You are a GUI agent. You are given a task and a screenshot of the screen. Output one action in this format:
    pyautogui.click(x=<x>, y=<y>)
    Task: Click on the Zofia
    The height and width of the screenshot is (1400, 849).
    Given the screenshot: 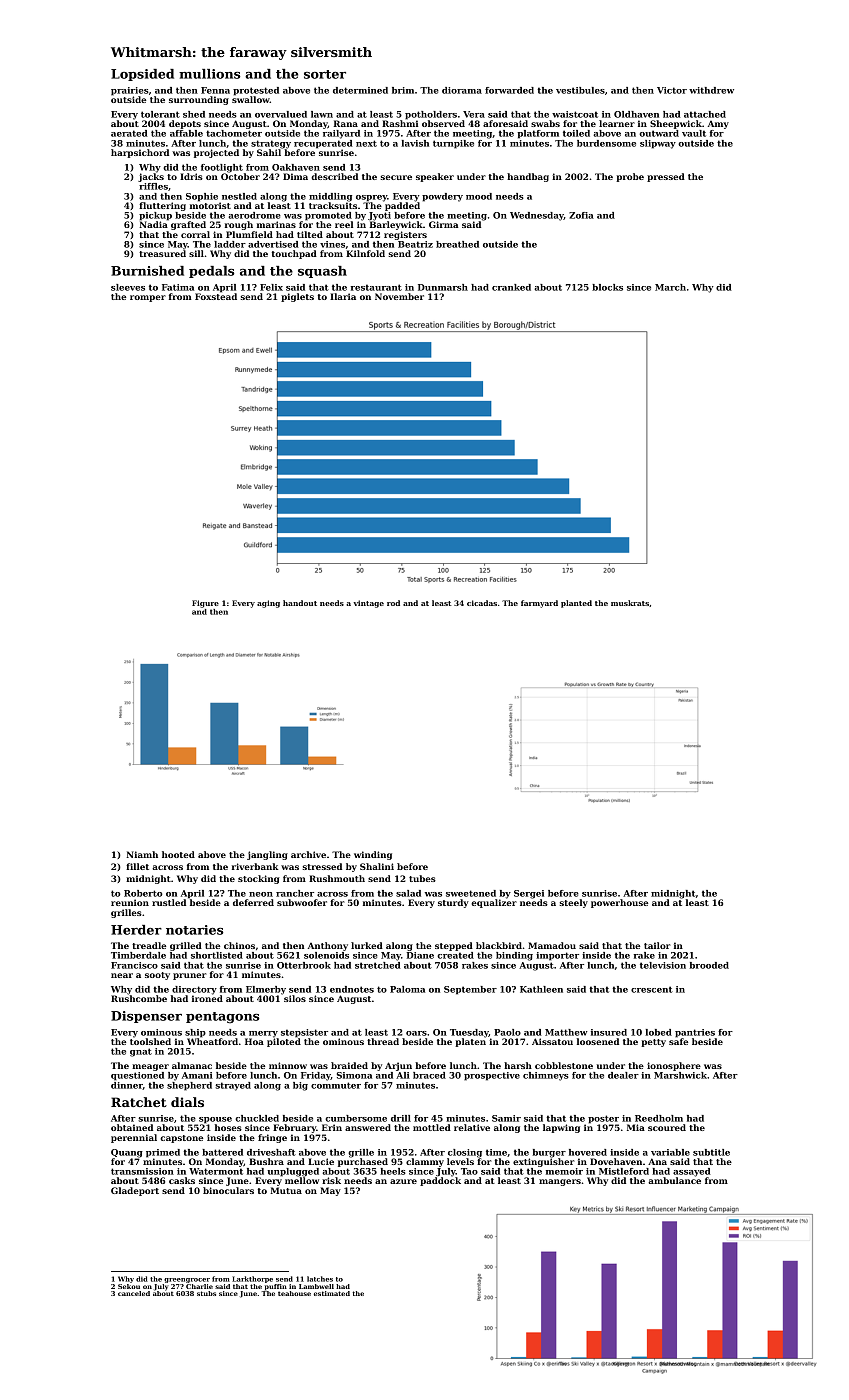 What is the action you would take?
    pyautogui.click(x=581, y=215)
